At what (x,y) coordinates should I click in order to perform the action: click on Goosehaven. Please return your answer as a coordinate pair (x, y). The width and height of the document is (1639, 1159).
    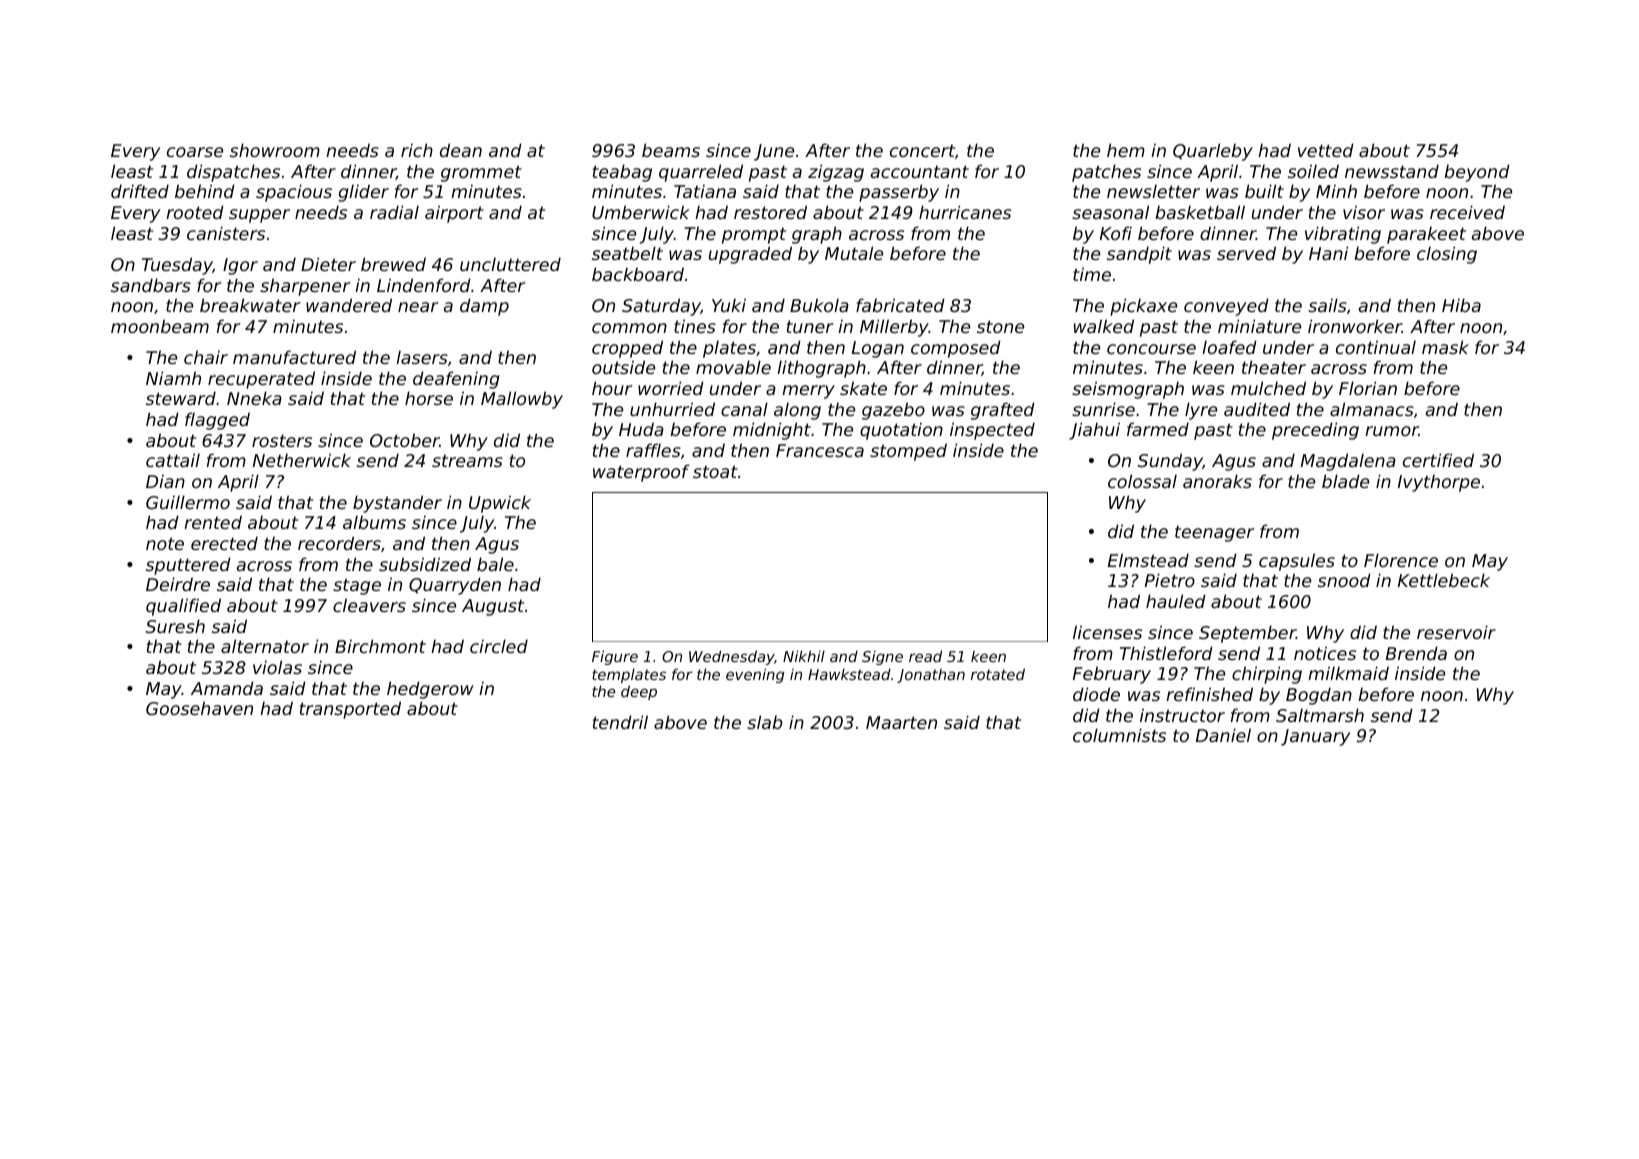
    Looking at the image, I should click on (199, 708).
